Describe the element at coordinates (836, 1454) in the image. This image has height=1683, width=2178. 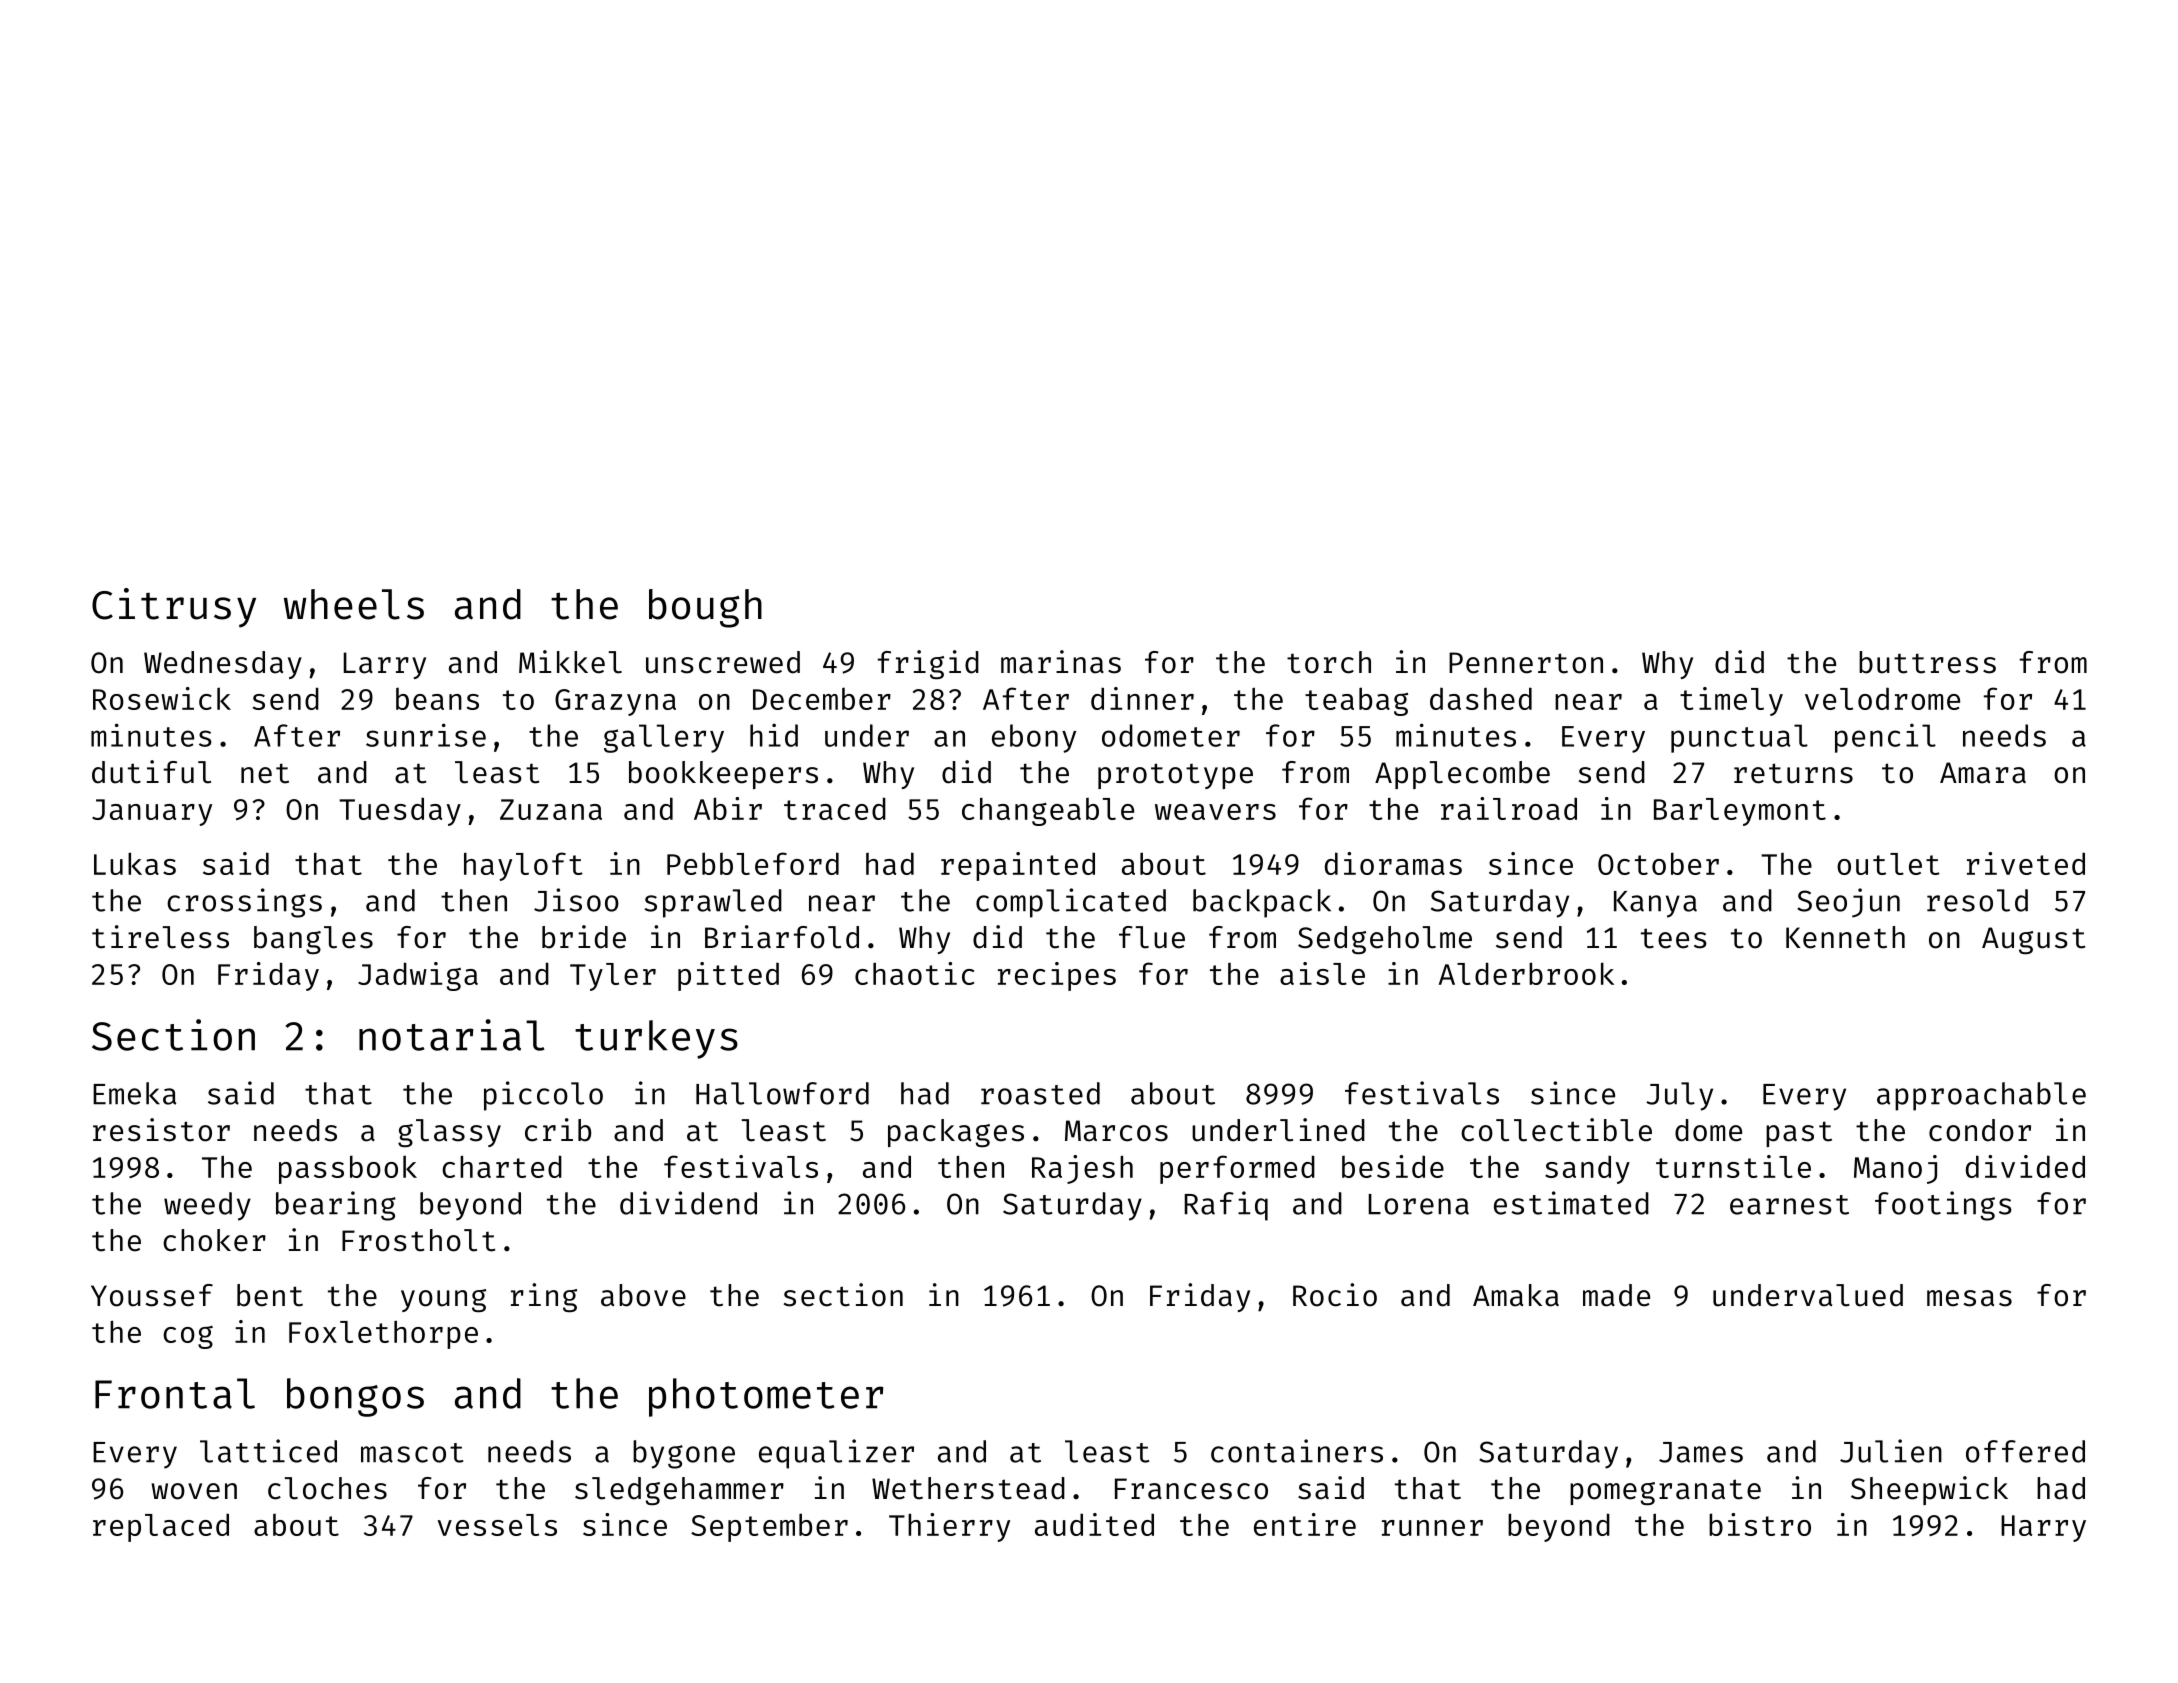
I see `equalizer` at that location.
